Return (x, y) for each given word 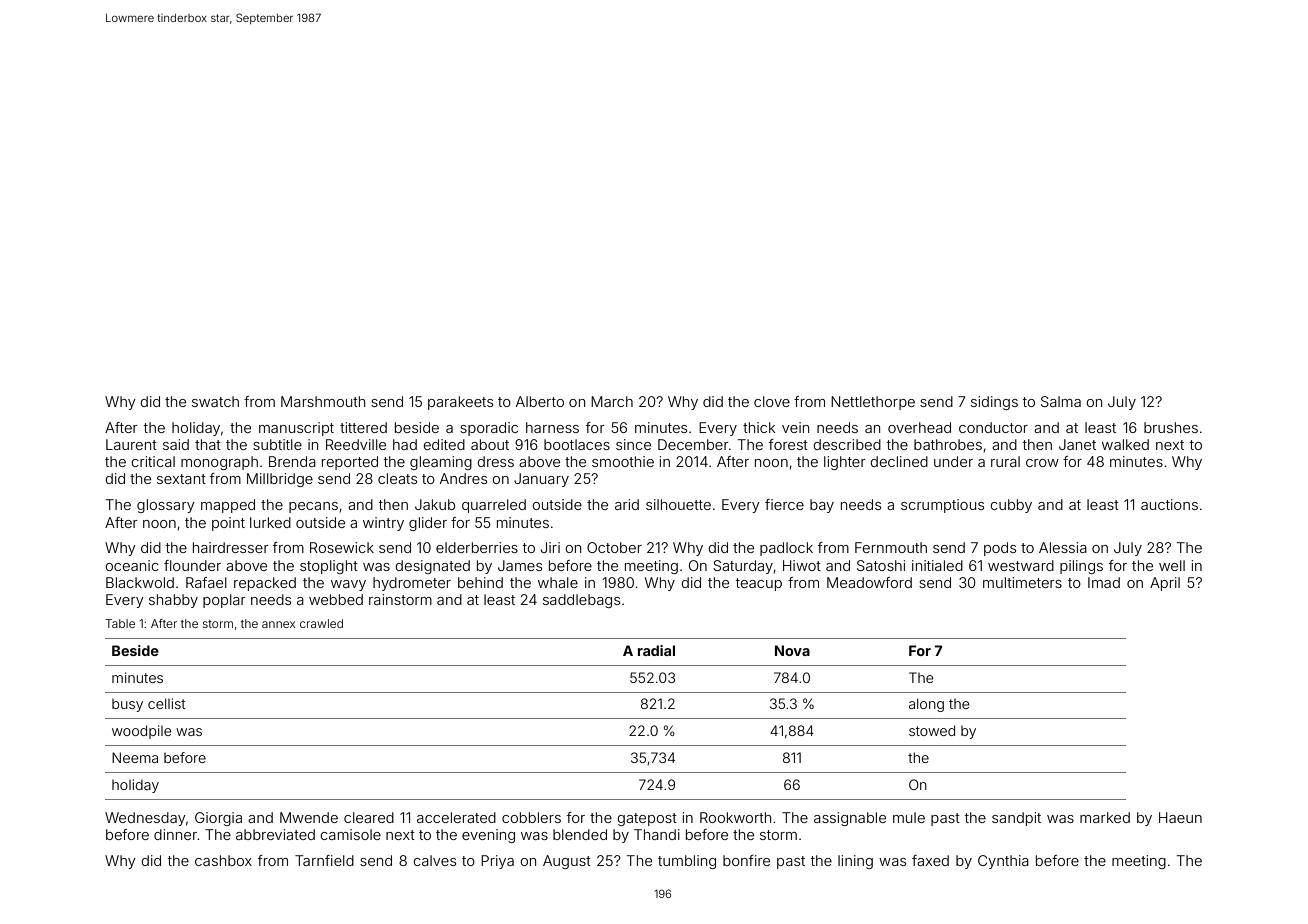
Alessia (1063, 547)
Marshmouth (323, 401)
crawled (321, 623)
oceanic (132, 565)
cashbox (223, 860)
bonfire (746, 860)
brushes (1171, 427)
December (693, 444)
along (926, 705)
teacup (759, 584)
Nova (792, 650)
